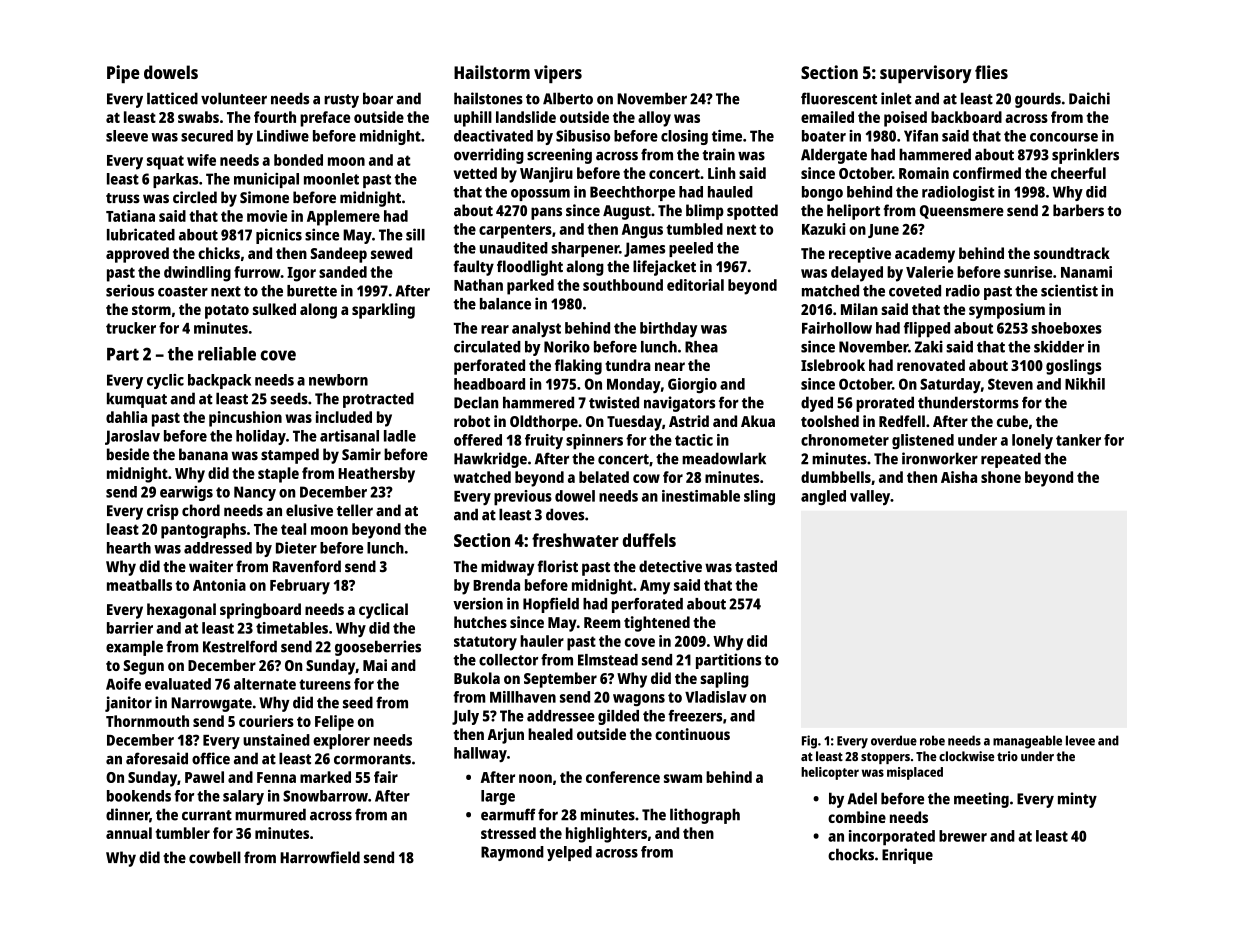 The height and width of the screenshot is (952, 1233). Describe the element at coordinates (896, 98) in the screenshot. I see `inlet` at that location.
